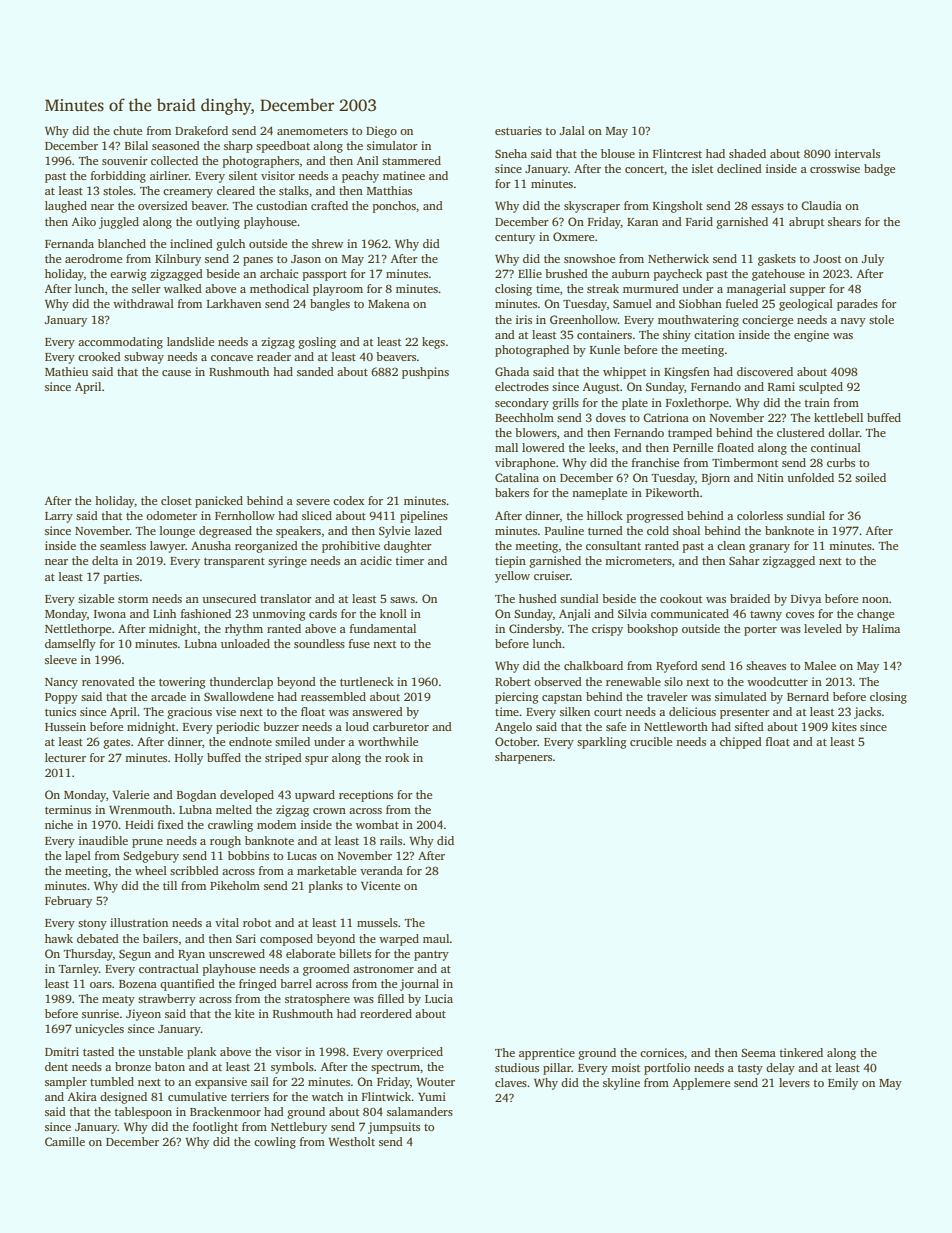 Image resolution: width=952 pixels, height=1233 pixels. What do you see at coordinates (767, 321) in the screenshot?
I see `concierge` at bounding box center [767, 321].
